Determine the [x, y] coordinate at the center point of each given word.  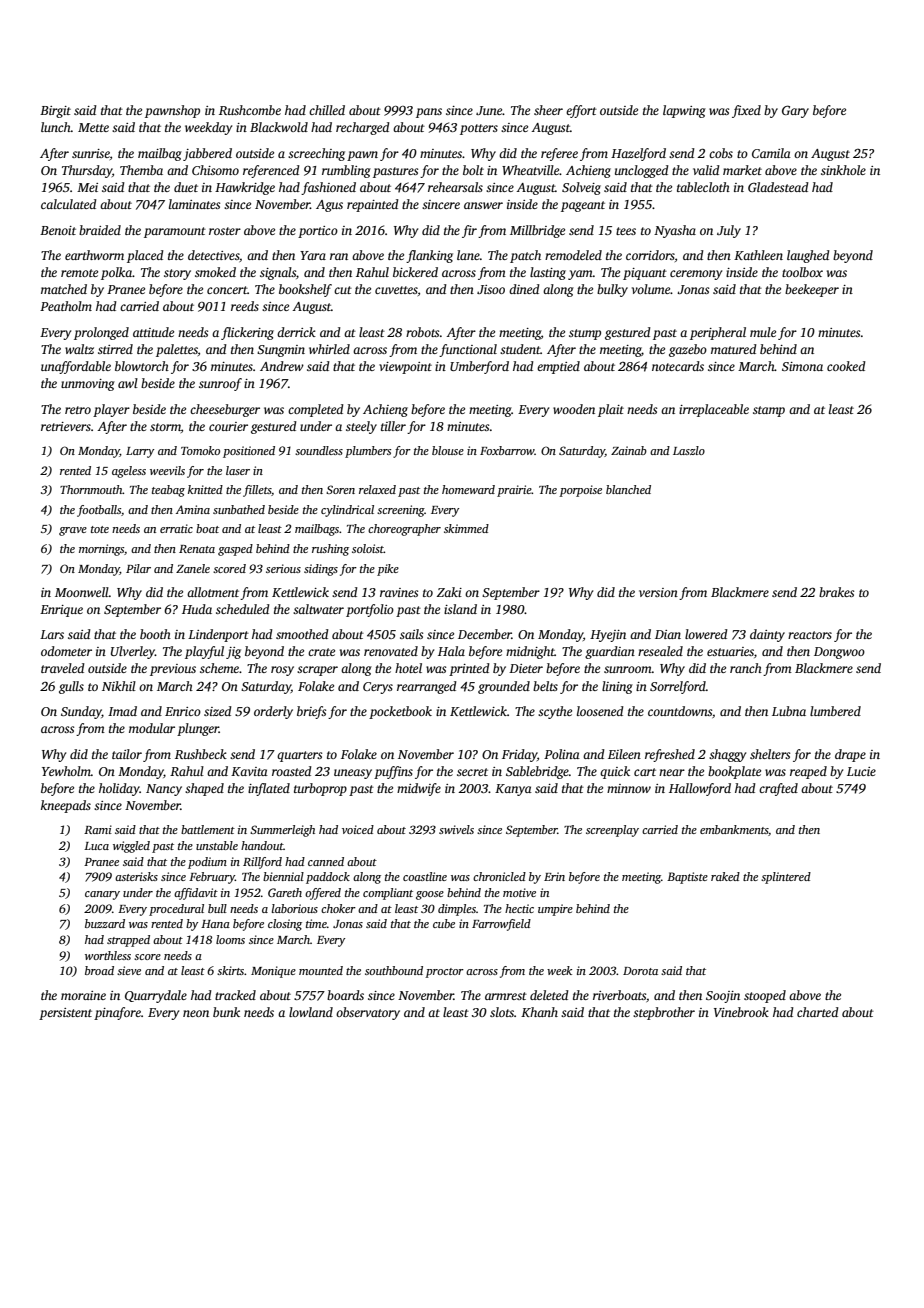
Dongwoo [839, 653]
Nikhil [119, 686]
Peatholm [66, 306]
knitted [205, 489]
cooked [846, 366]
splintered [786, 878]
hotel [408, 668]
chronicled [499, 876]
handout [262, 845]
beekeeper [812, 290]
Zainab [629, 450]
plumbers [368, 452]
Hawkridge [245, 188]
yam [580, 275]
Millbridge [537, 231]
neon [196, 1013]
